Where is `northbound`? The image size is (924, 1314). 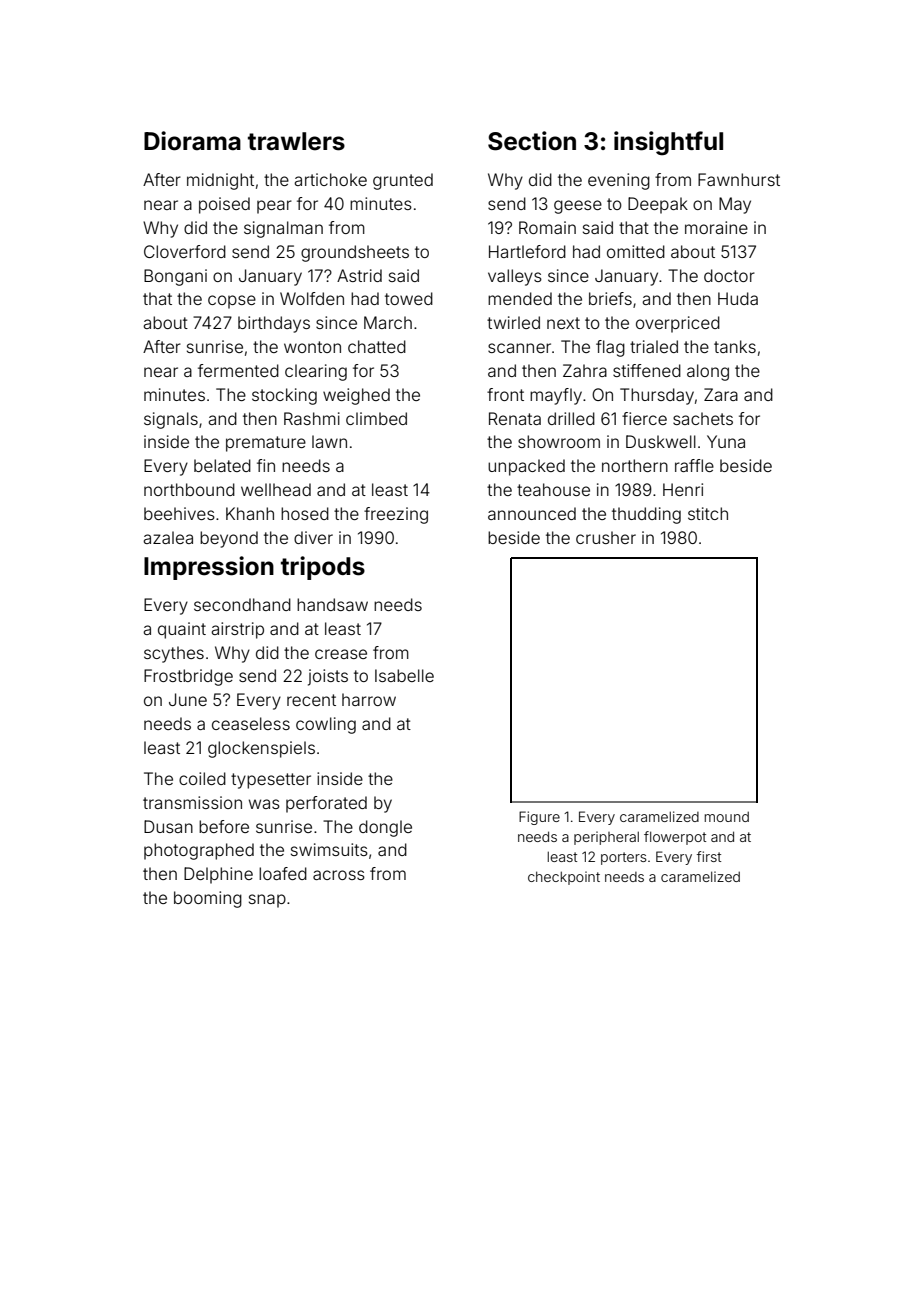
northbound is located at coordinates (189, 489).
